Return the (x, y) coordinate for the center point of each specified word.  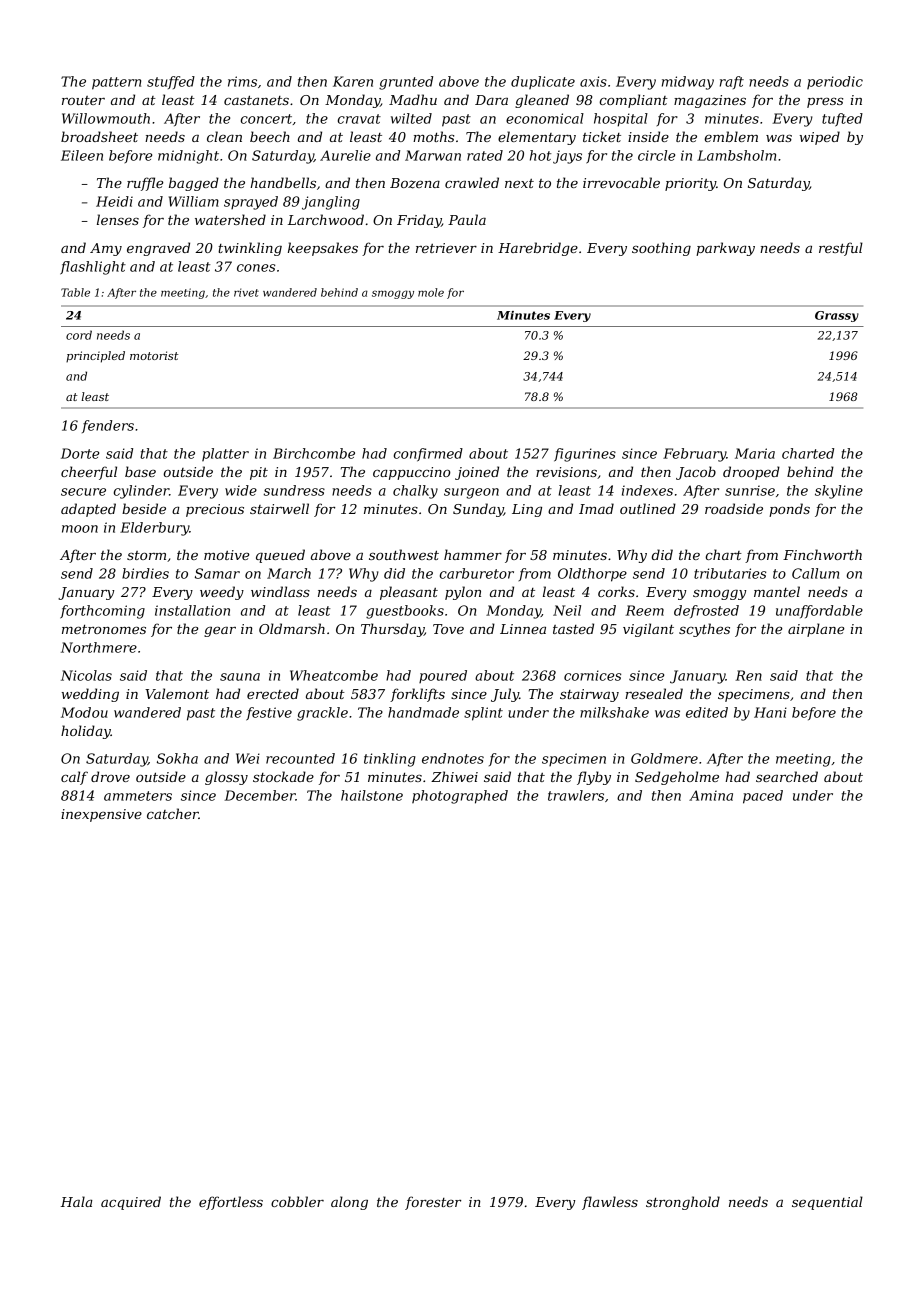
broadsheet (99, 136)
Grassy (837, 316)
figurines (585, 455)
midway (688, 83)
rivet (246, 292)
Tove (448, 629)
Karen (353, 81)
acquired (131, 1203)
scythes (704, 630)
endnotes (453, 758)
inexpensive (101, 815)
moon (80, 529)
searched (787, 776)
